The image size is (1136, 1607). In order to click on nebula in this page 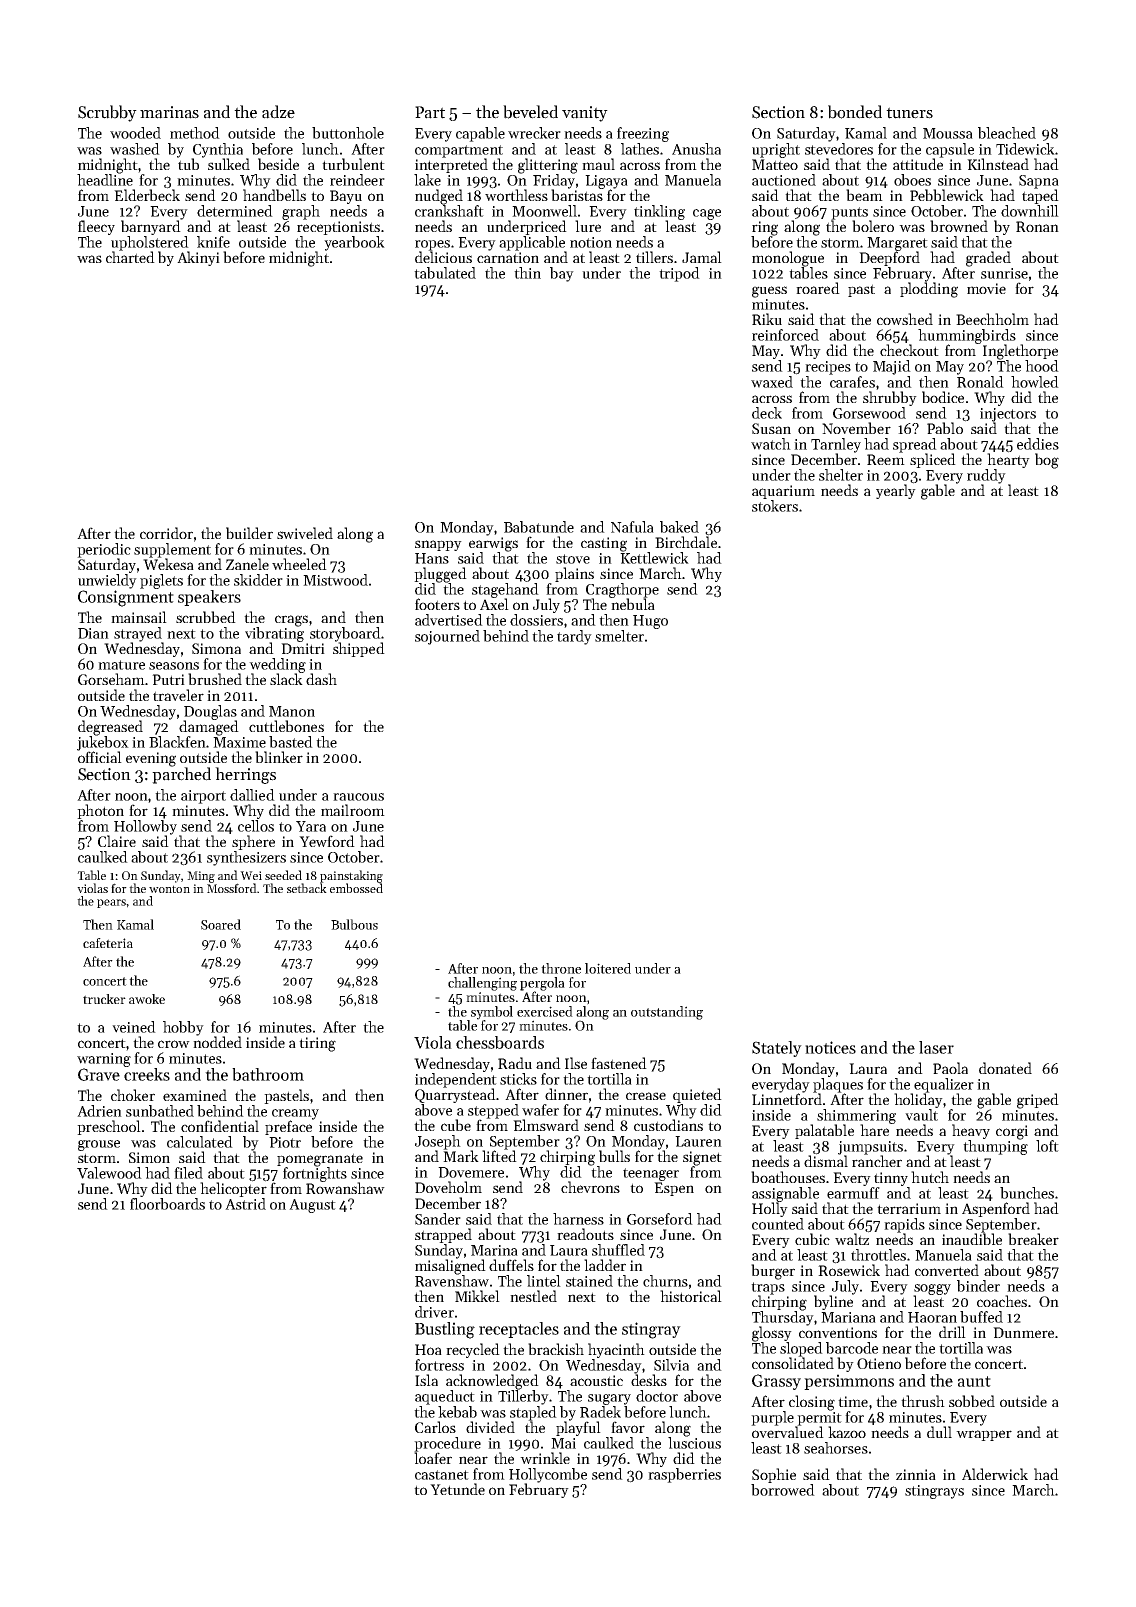, I will do `click(633, 604)`.
